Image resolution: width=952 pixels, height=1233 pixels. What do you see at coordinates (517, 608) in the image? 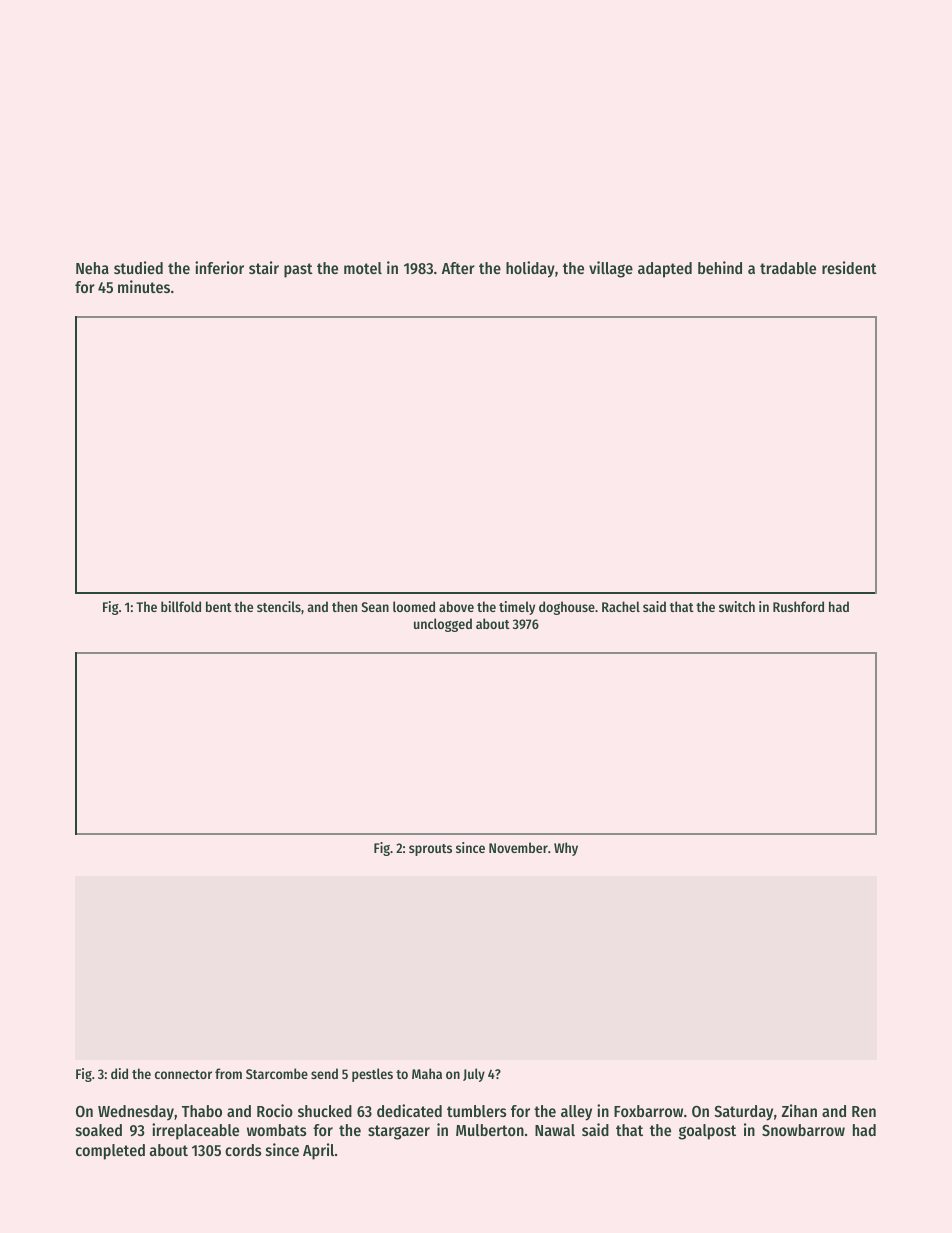
I see `timely` at bounding box center [517, 608].
